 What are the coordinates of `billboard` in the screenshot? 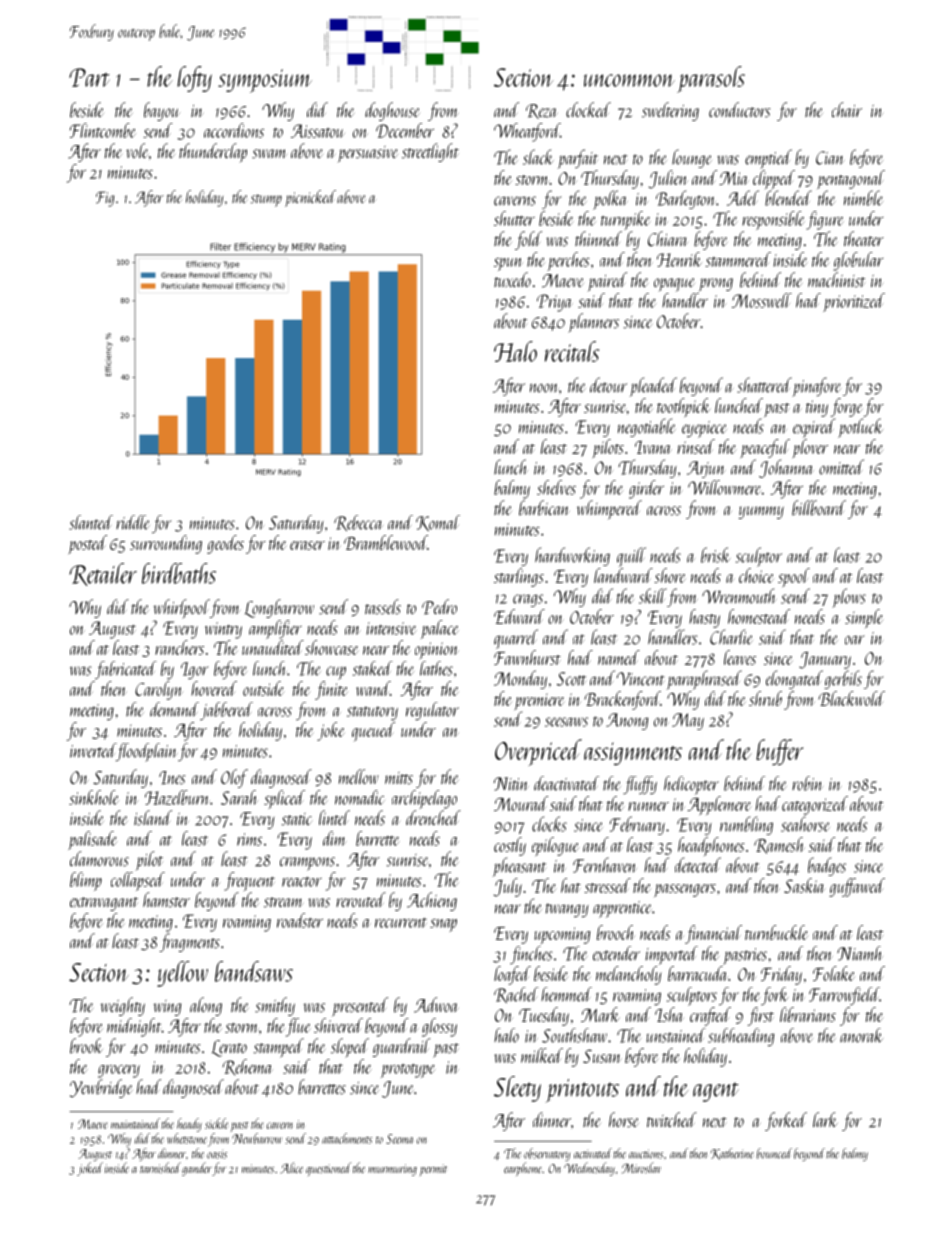 It's located at (819, 508).
